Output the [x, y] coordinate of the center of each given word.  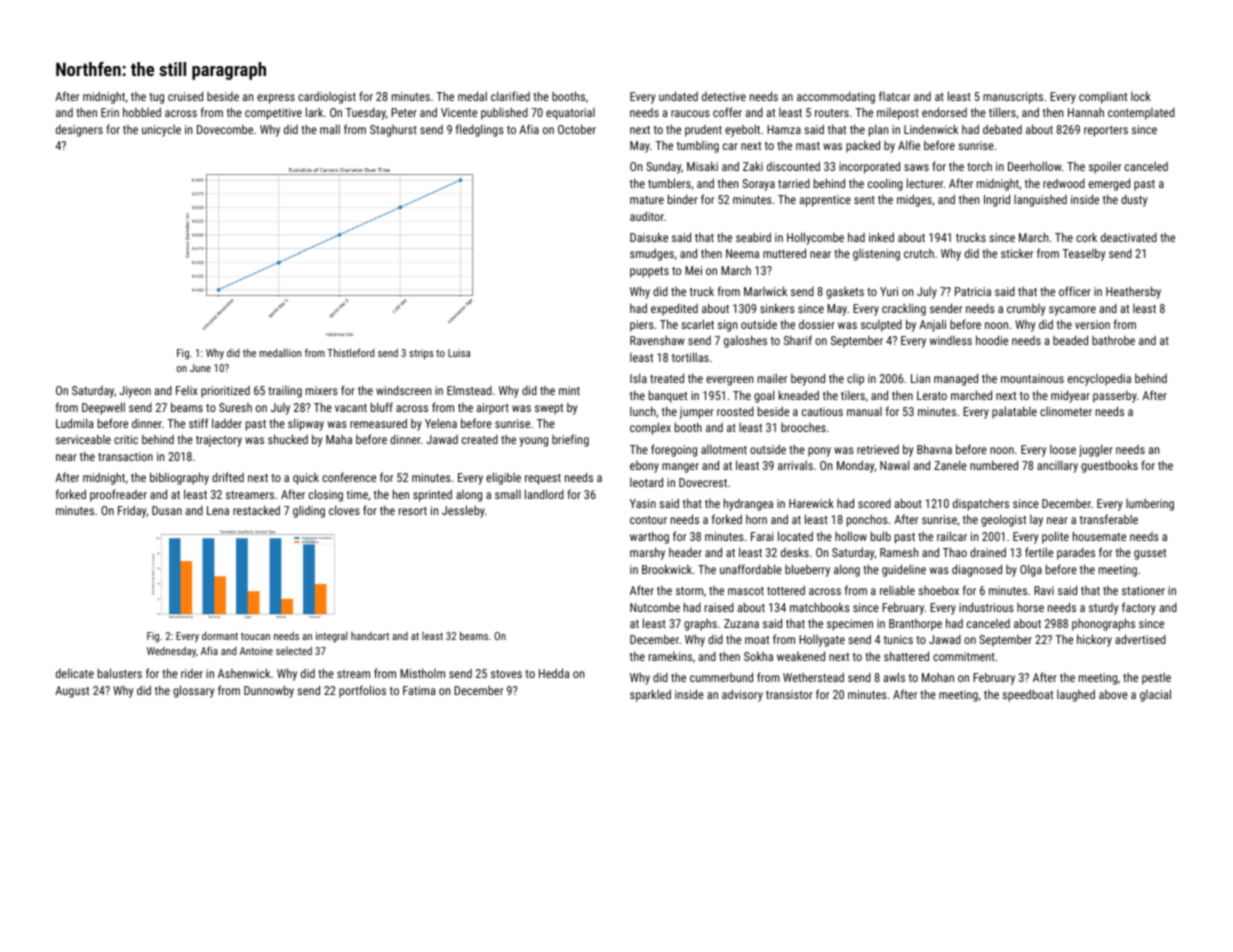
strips [421, 354]
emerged [1109, 184]
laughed [1076, 695]
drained [988, 552]
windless [951, 340]
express [276, 99]
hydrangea [748, 504]
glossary [193, 691]
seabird [753, 237]
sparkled [650, 695]
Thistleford [350, 352]
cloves [344, 510]
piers [642, 326]
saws [916, 167]
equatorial [570, 114]
